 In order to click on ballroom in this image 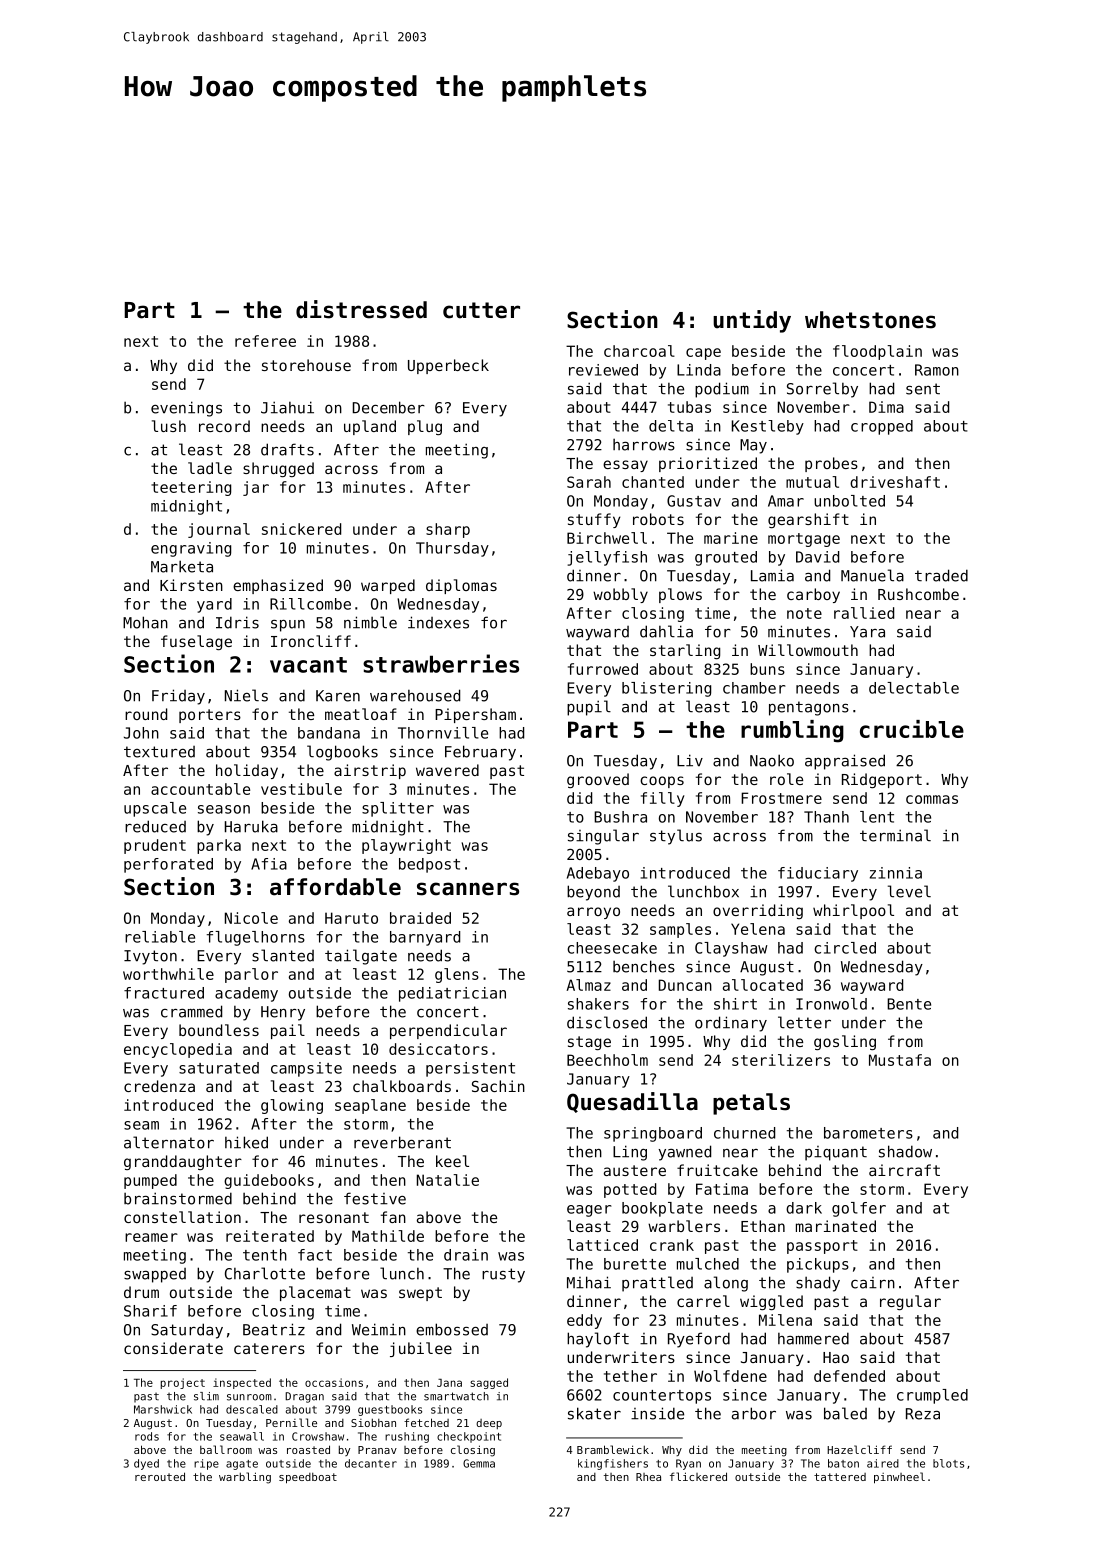, I will do `click(226, 1449)`.
